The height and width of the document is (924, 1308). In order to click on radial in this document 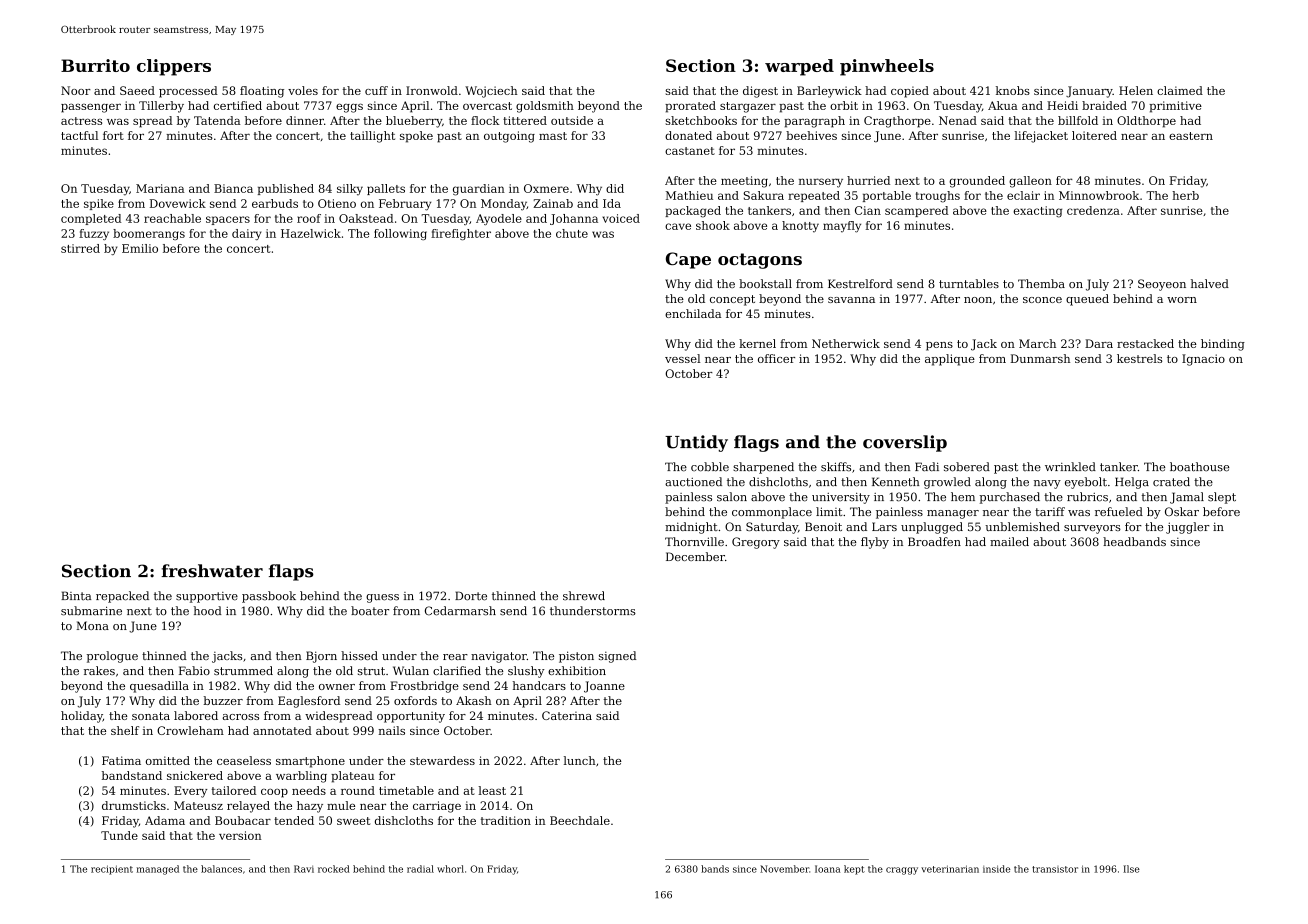, I will do `click(420, 869)`.
